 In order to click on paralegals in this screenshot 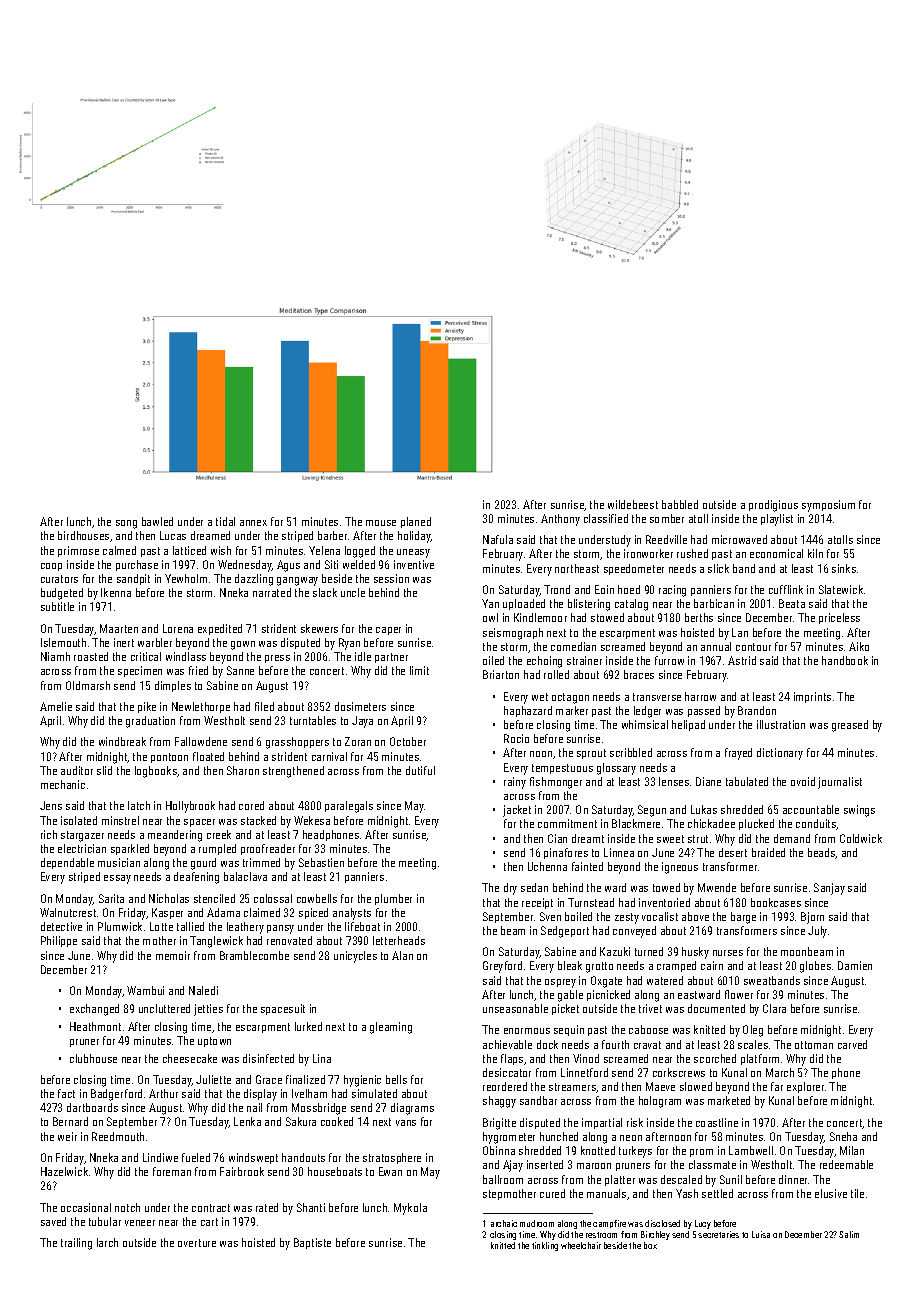, I will do `click(349, 807)`.
